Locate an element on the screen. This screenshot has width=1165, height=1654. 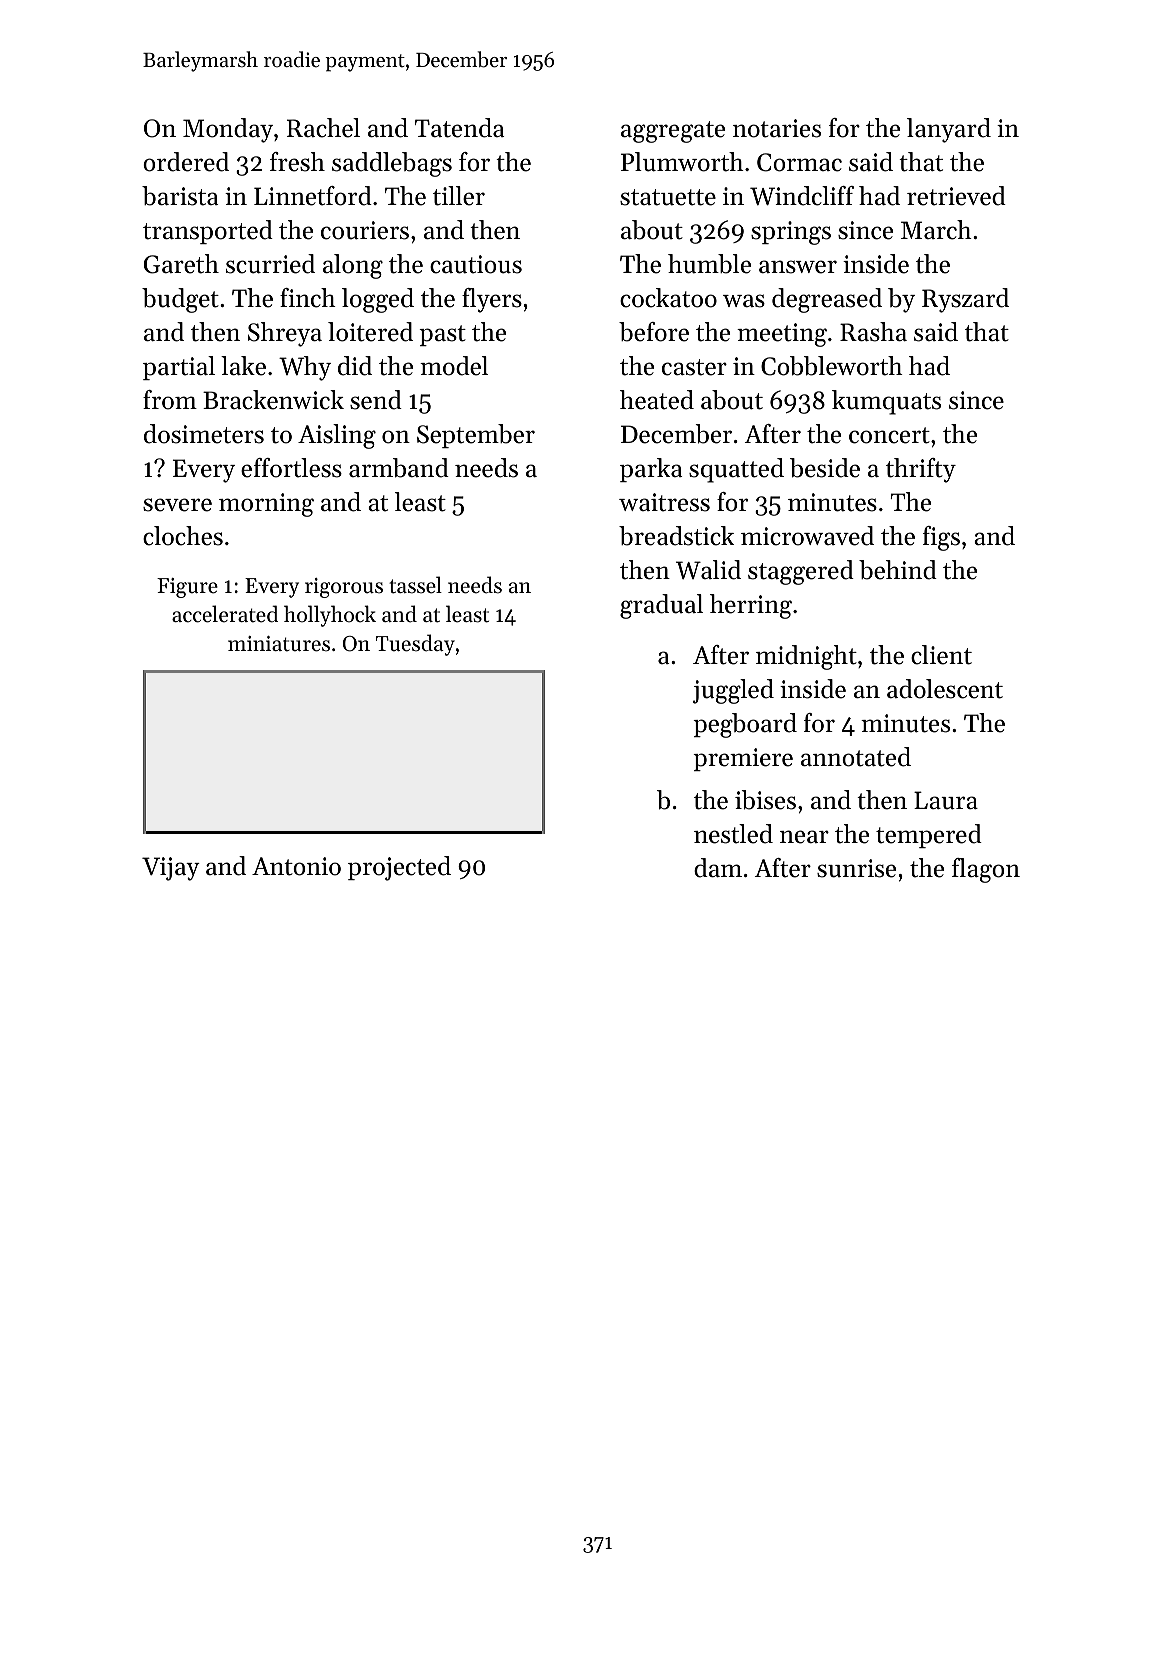
flagon is located at coordinates (986, 870).
